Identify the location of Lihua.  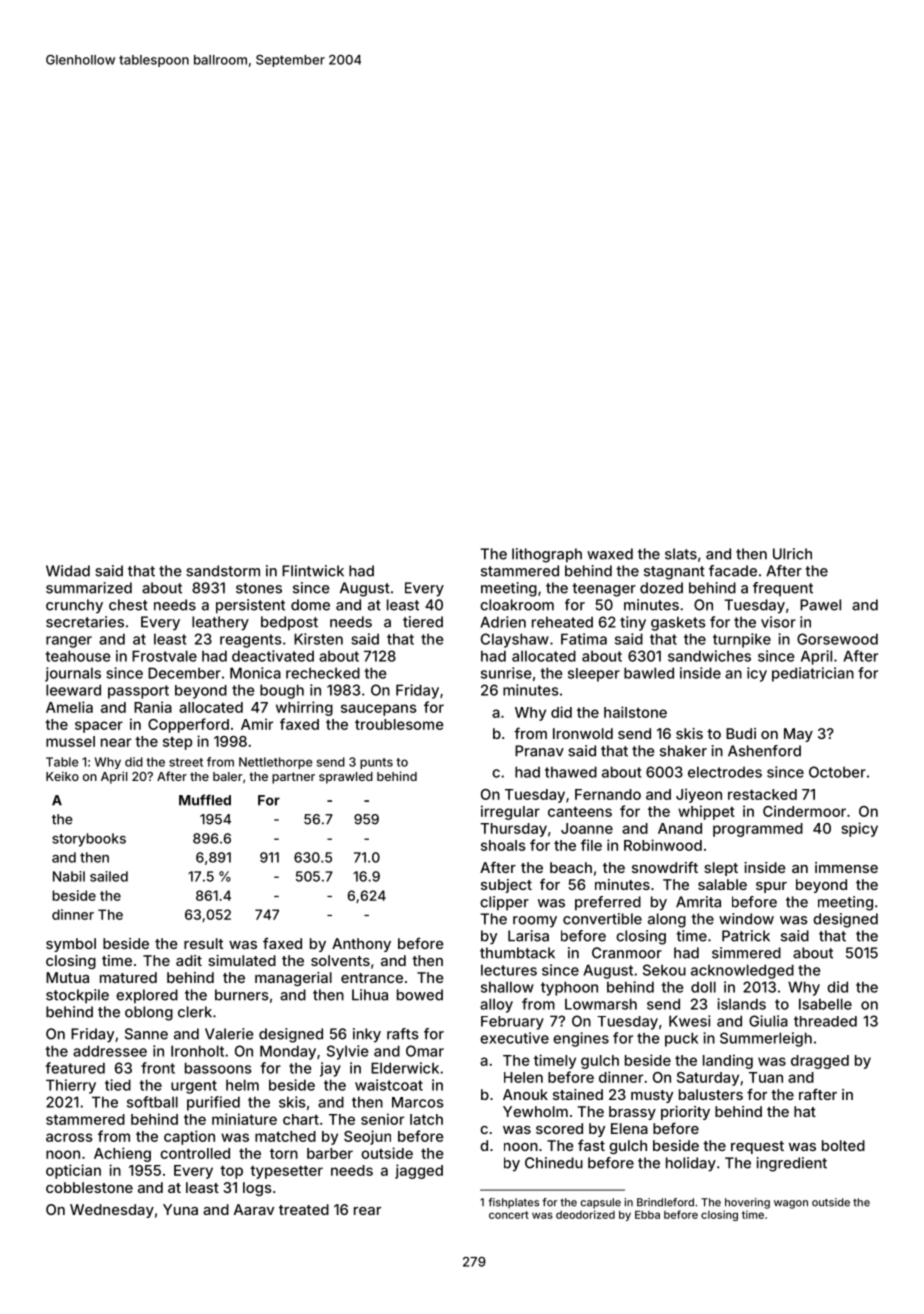
(370, 995).
